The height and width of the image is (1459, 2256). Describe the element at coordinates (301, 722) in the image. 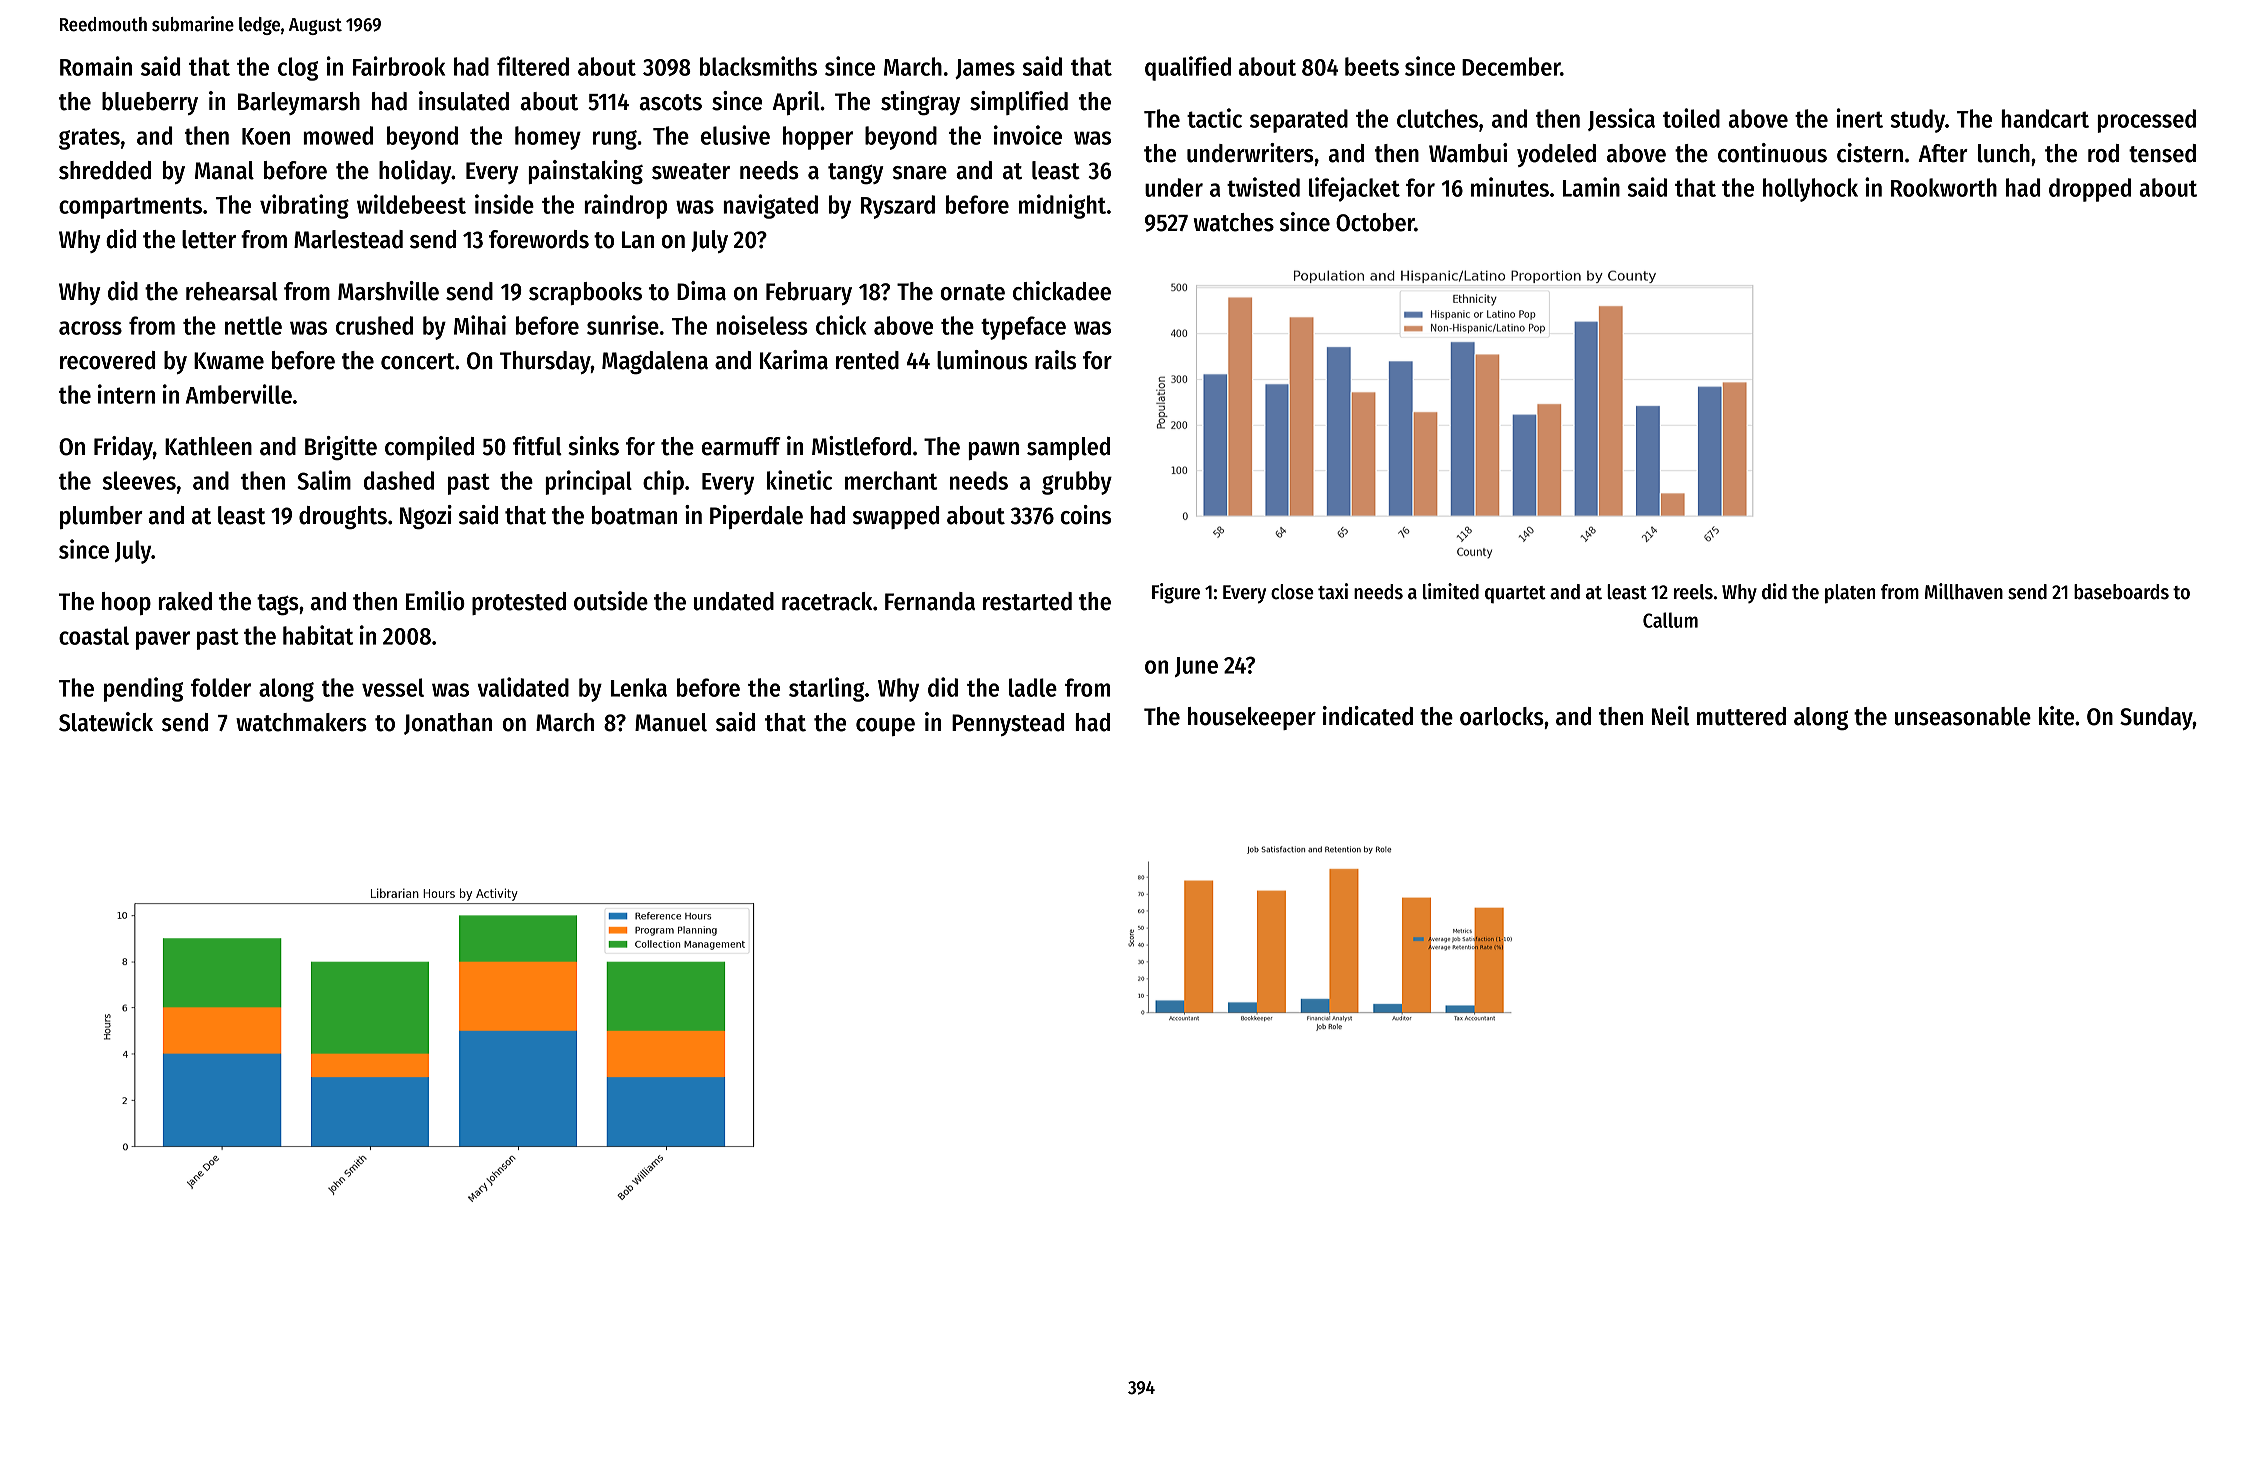

I see `watchmakers` at that location.
